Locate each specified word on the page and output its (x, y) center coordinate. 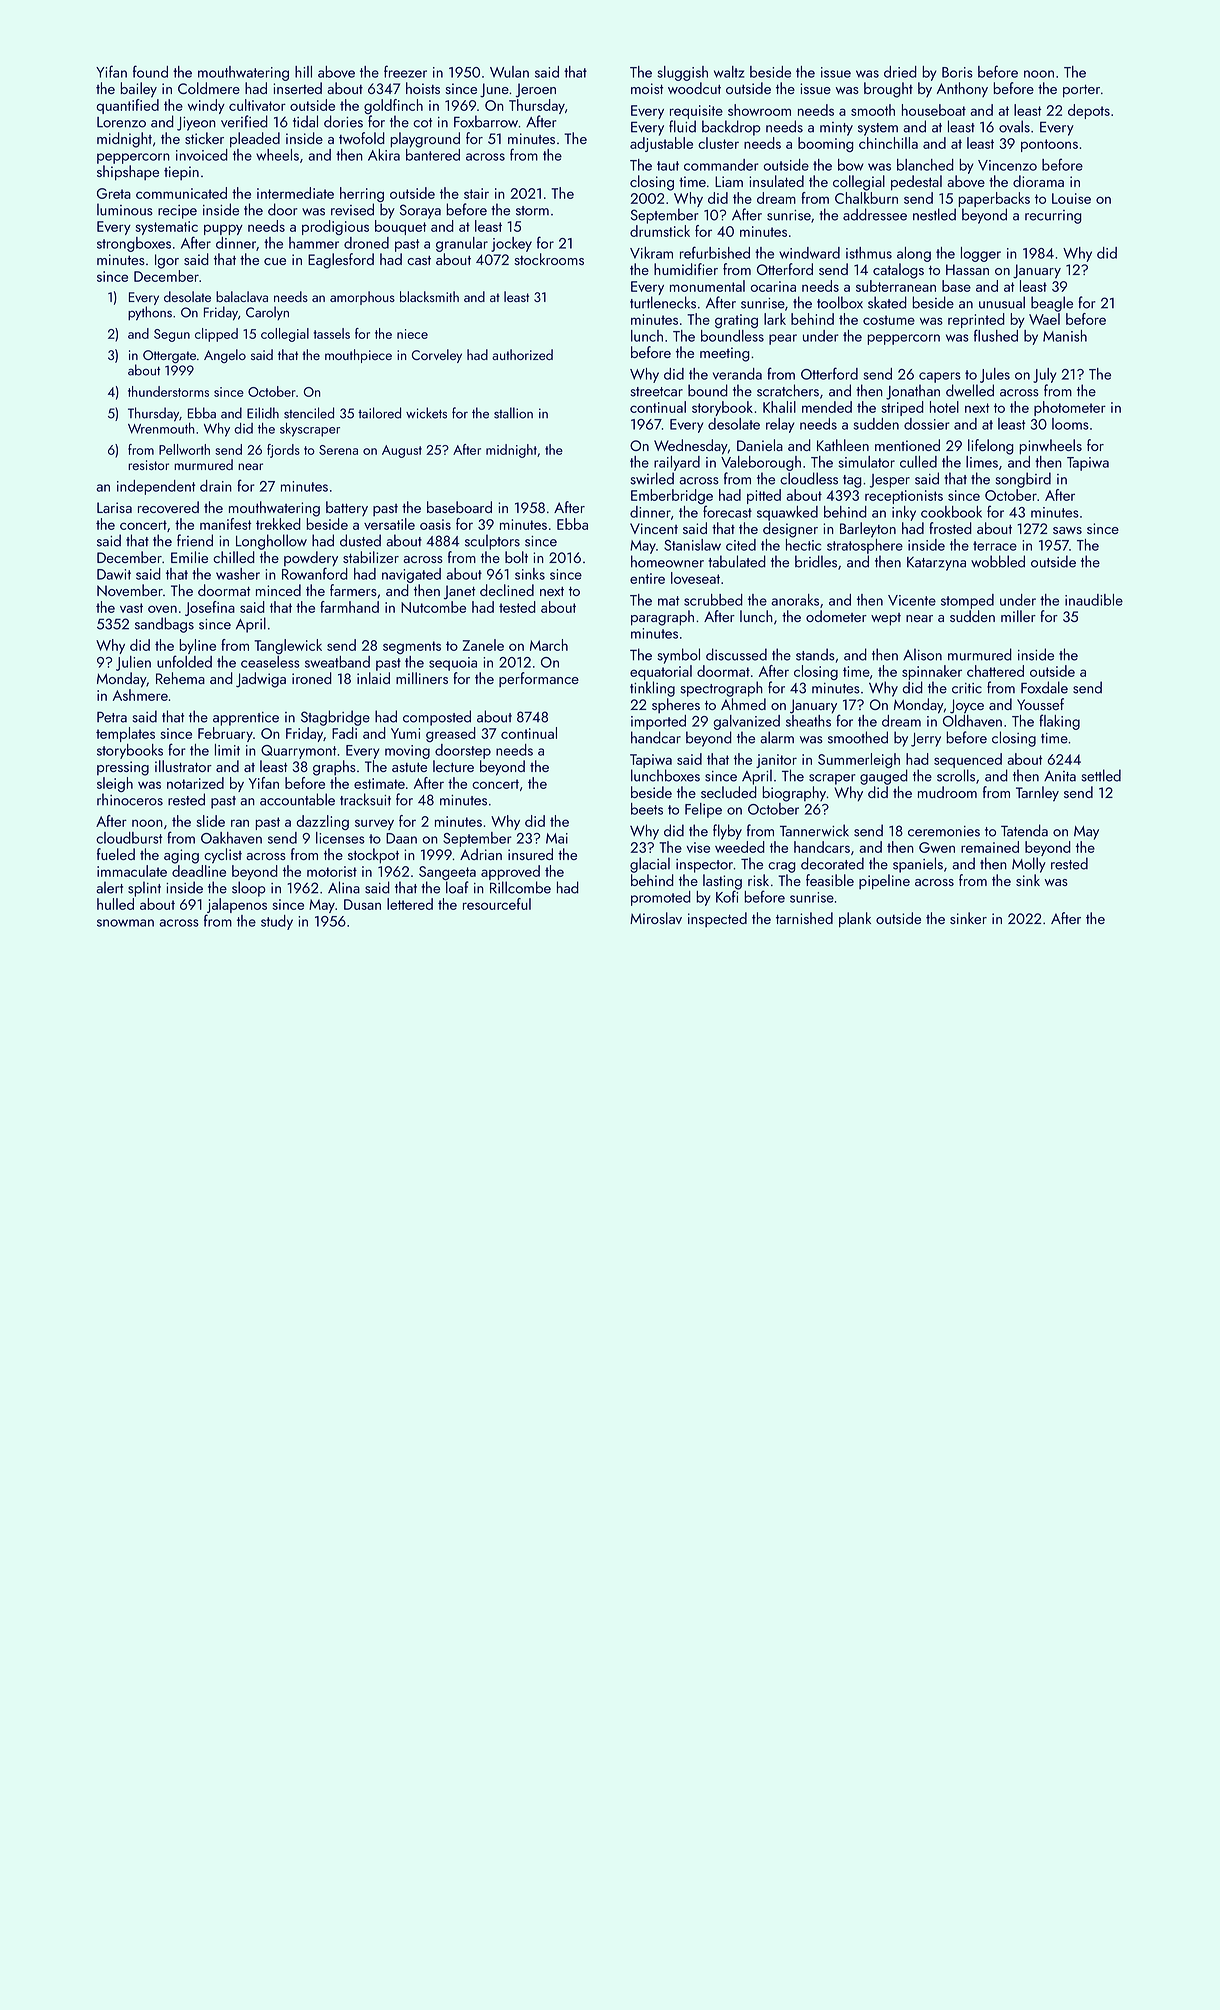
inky (904, 513)
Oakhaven (231, 838)
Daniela (760, 445)
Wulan (509, 72)
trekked (278, 524)
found (150, 71)
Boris (957, 72)
